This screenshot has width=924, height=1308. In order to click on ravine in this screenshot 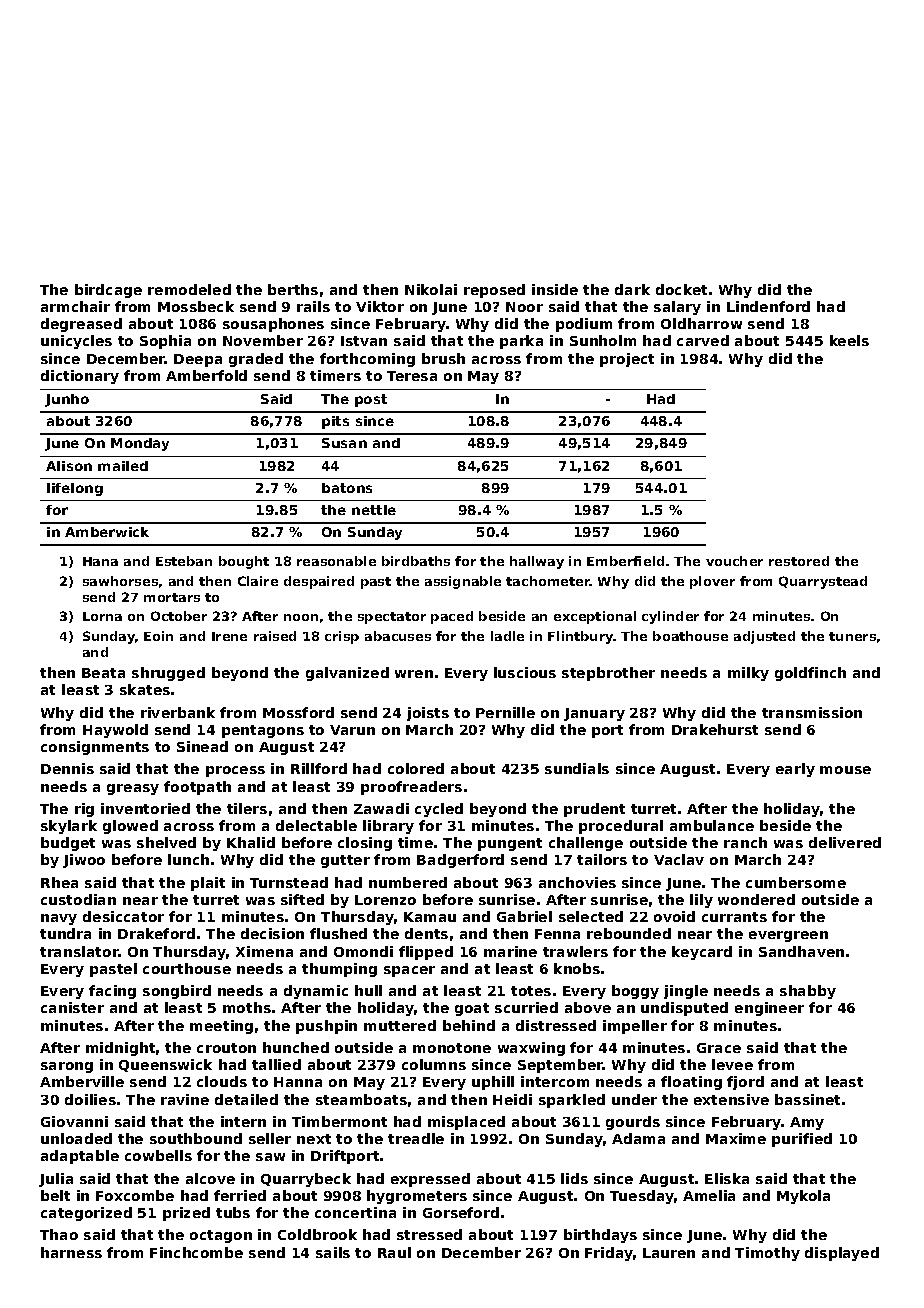, I will do `click(185, 1099)`.
